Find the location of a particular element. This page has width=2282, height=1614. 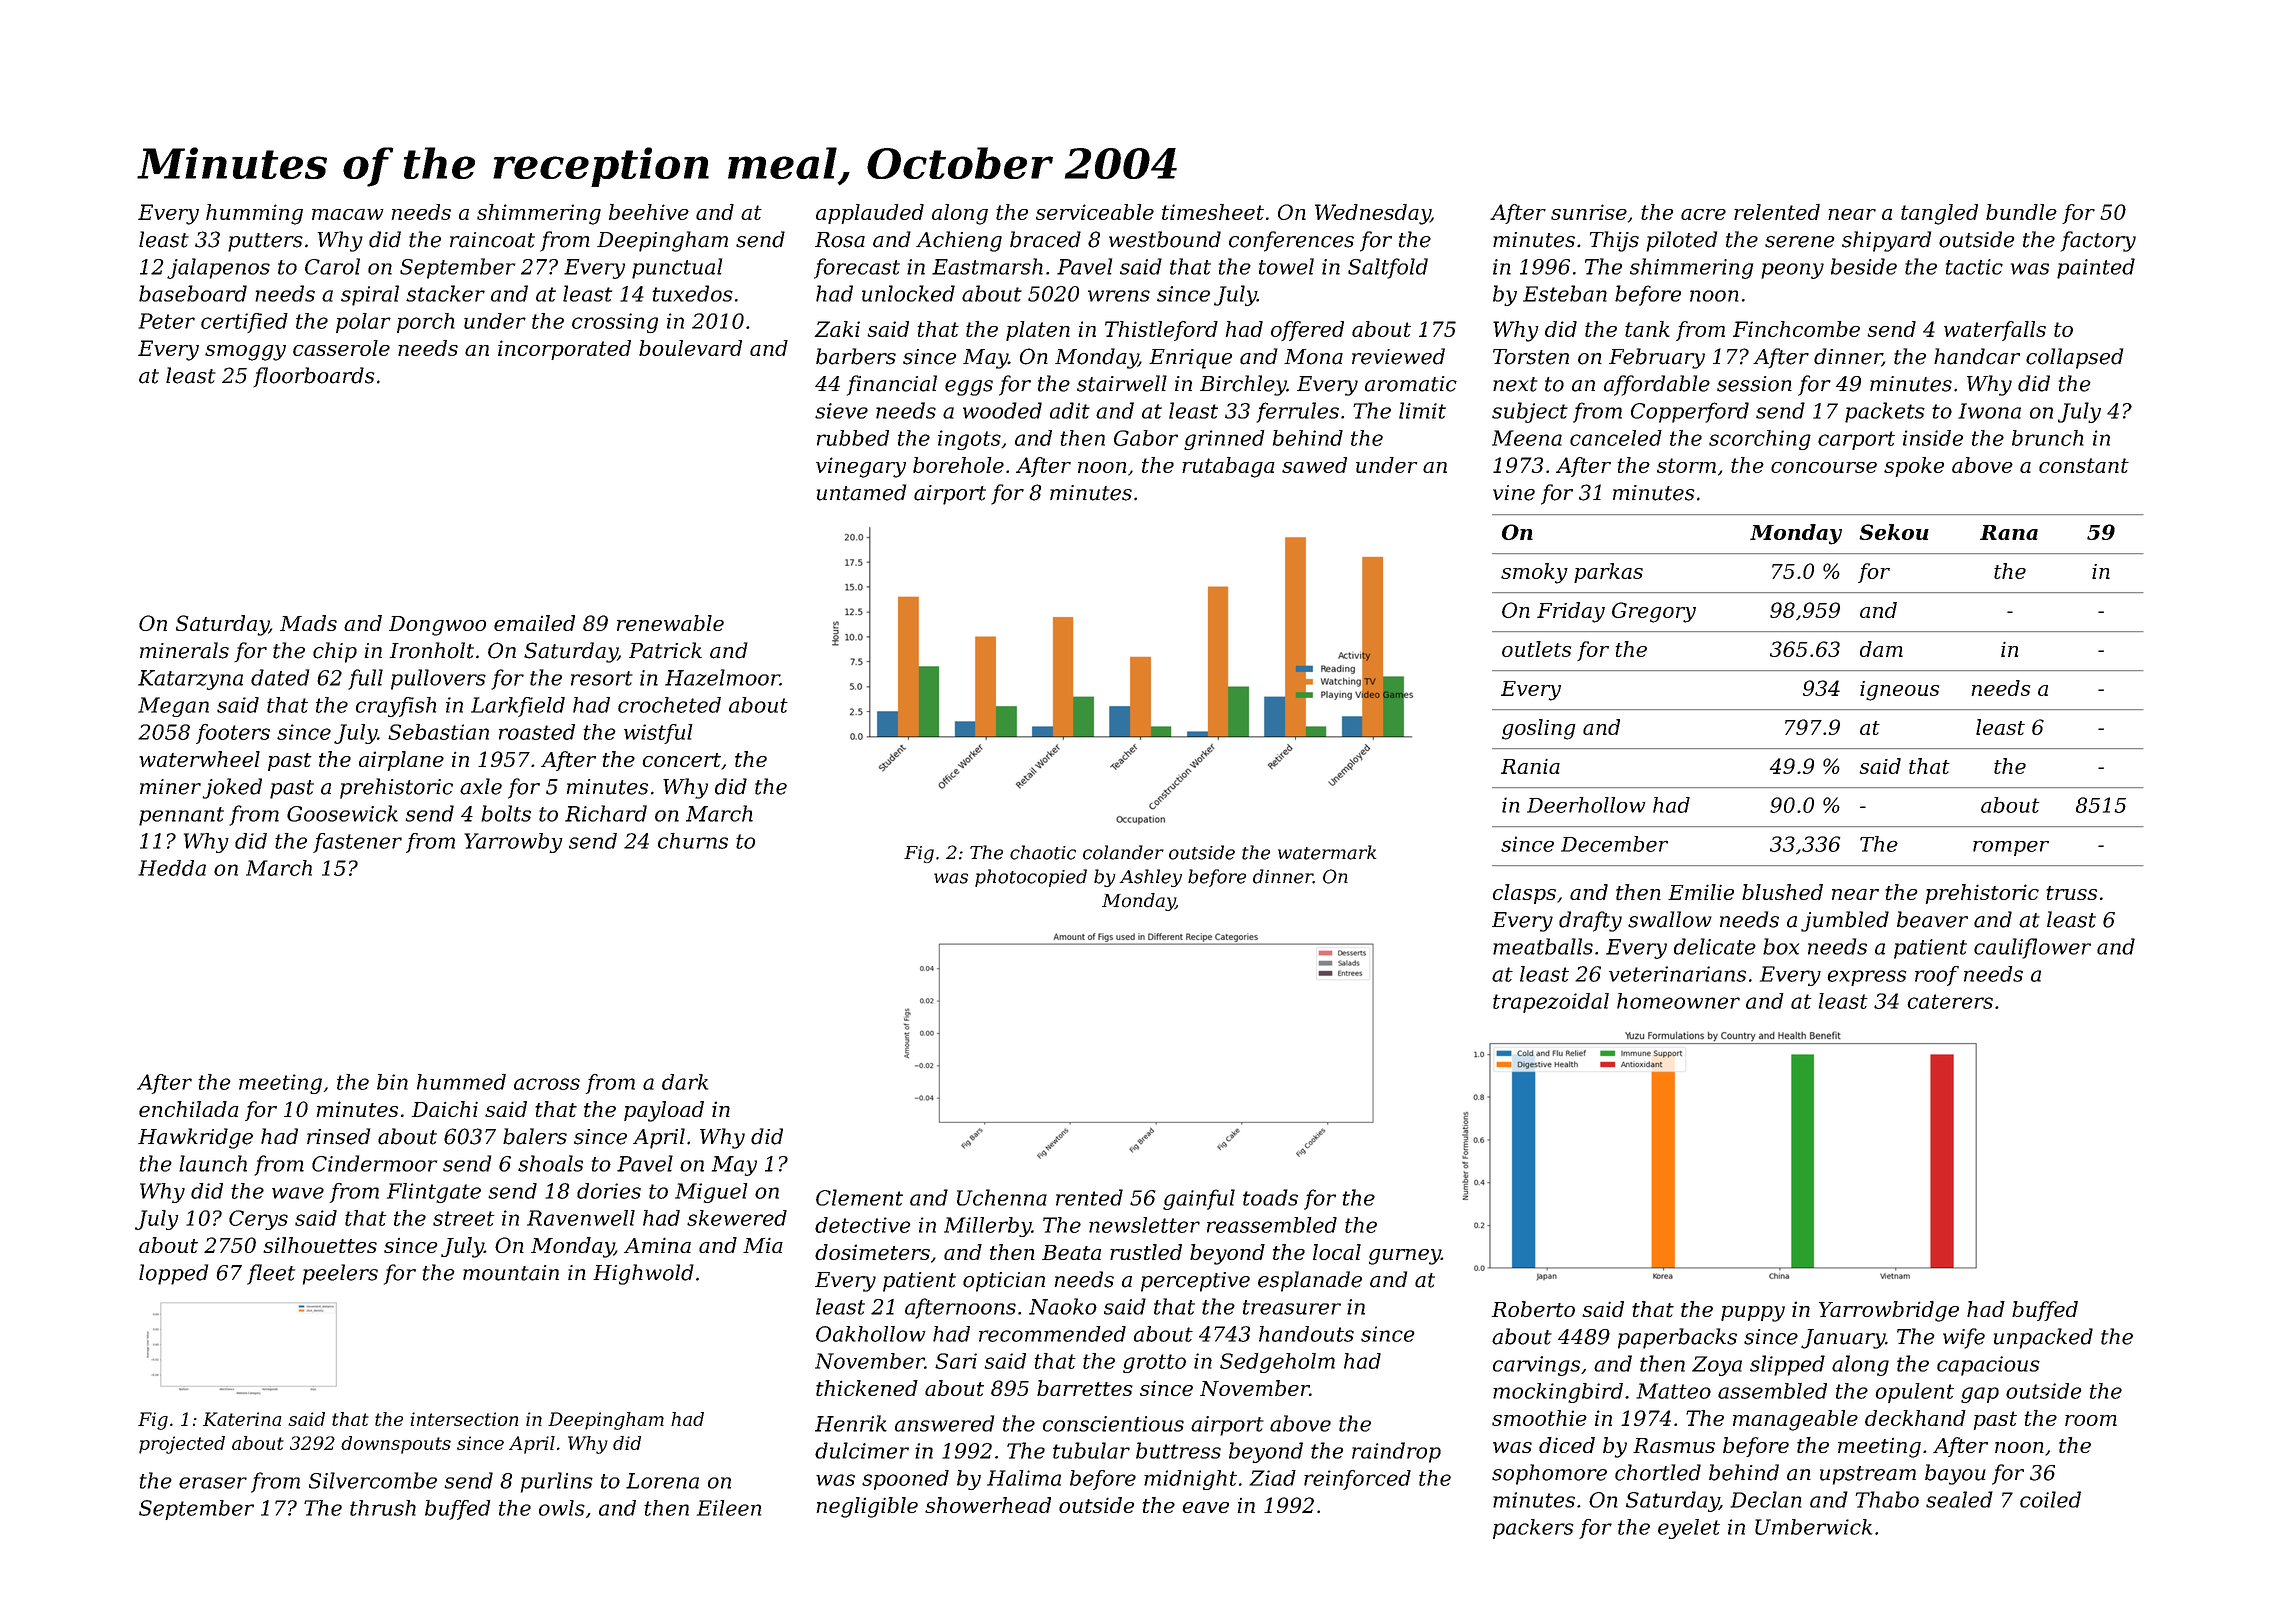

owls is located at coordinates (562, 1508).
